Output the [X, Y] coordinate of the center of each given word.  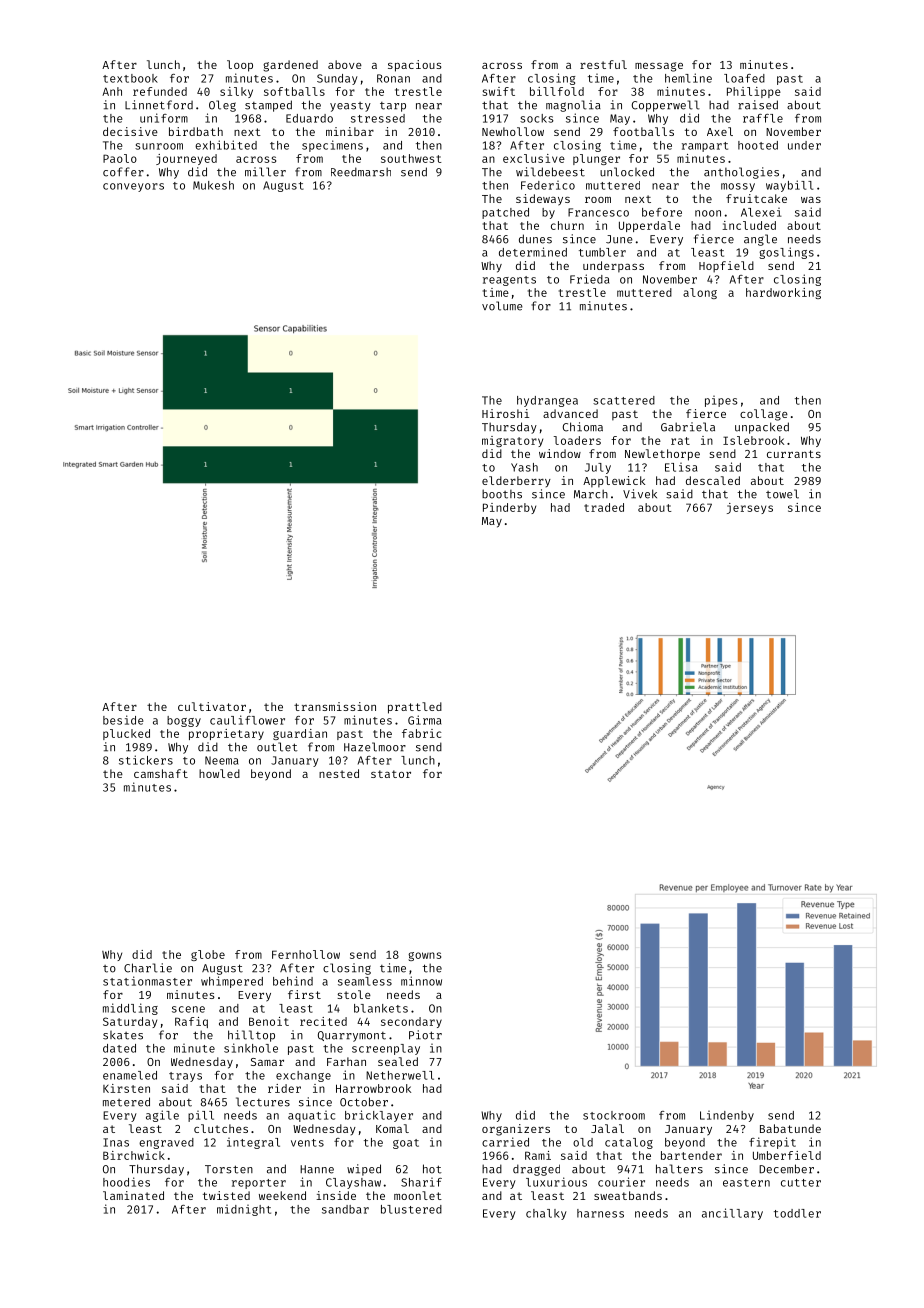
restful [603, 64]
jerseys [750, 508]
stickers [146, 760]
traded [604, 507]
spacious [415, 66]
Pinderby [509, 508]
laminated [133, 1195]
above [345, 64]
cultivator [212, 706]
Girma [425, 720]
